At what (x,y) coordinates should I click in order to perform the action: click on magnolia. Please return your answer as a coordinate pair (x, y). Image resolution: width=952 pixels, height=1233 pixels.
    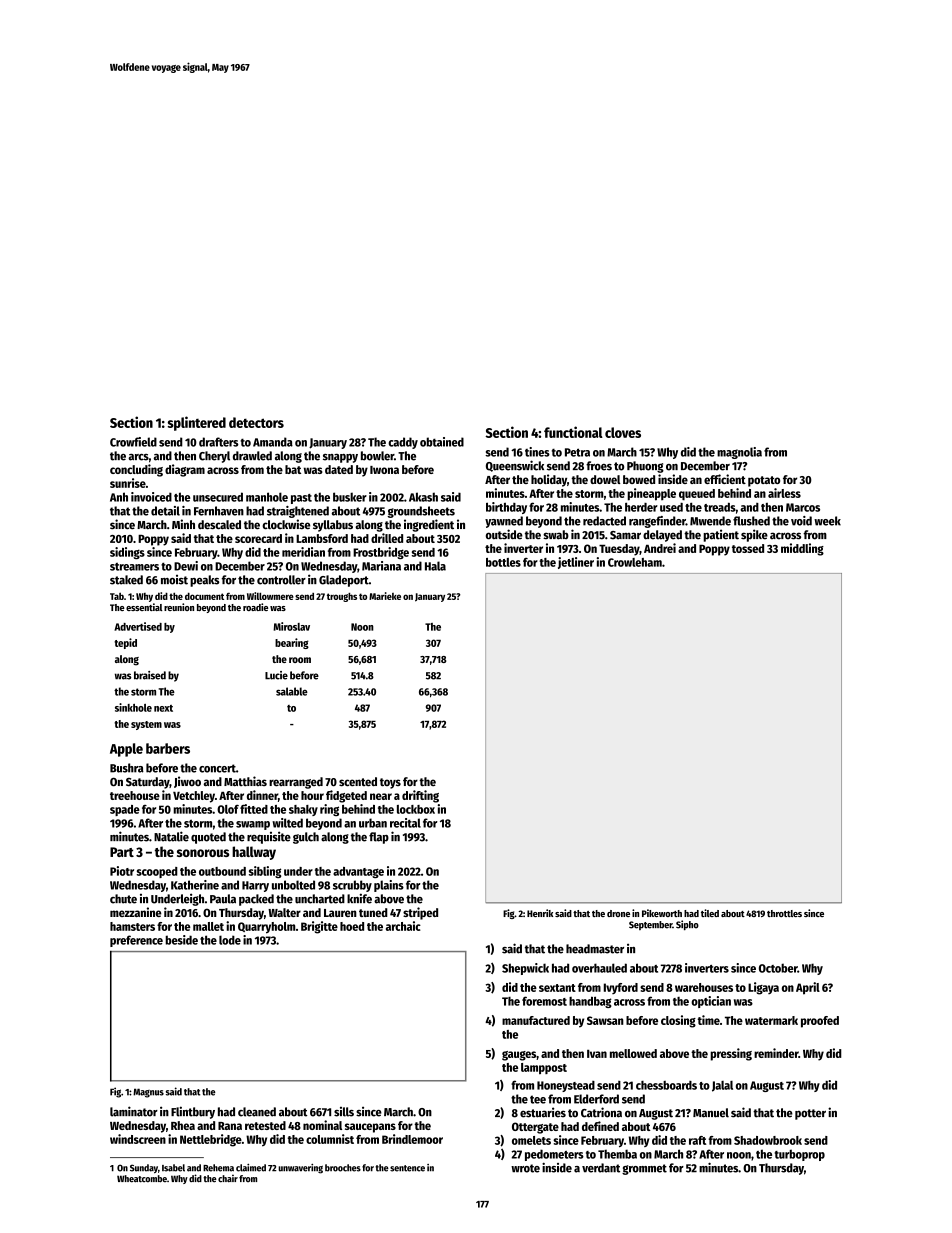
    Looking at the image, I should click on (739, 453).
